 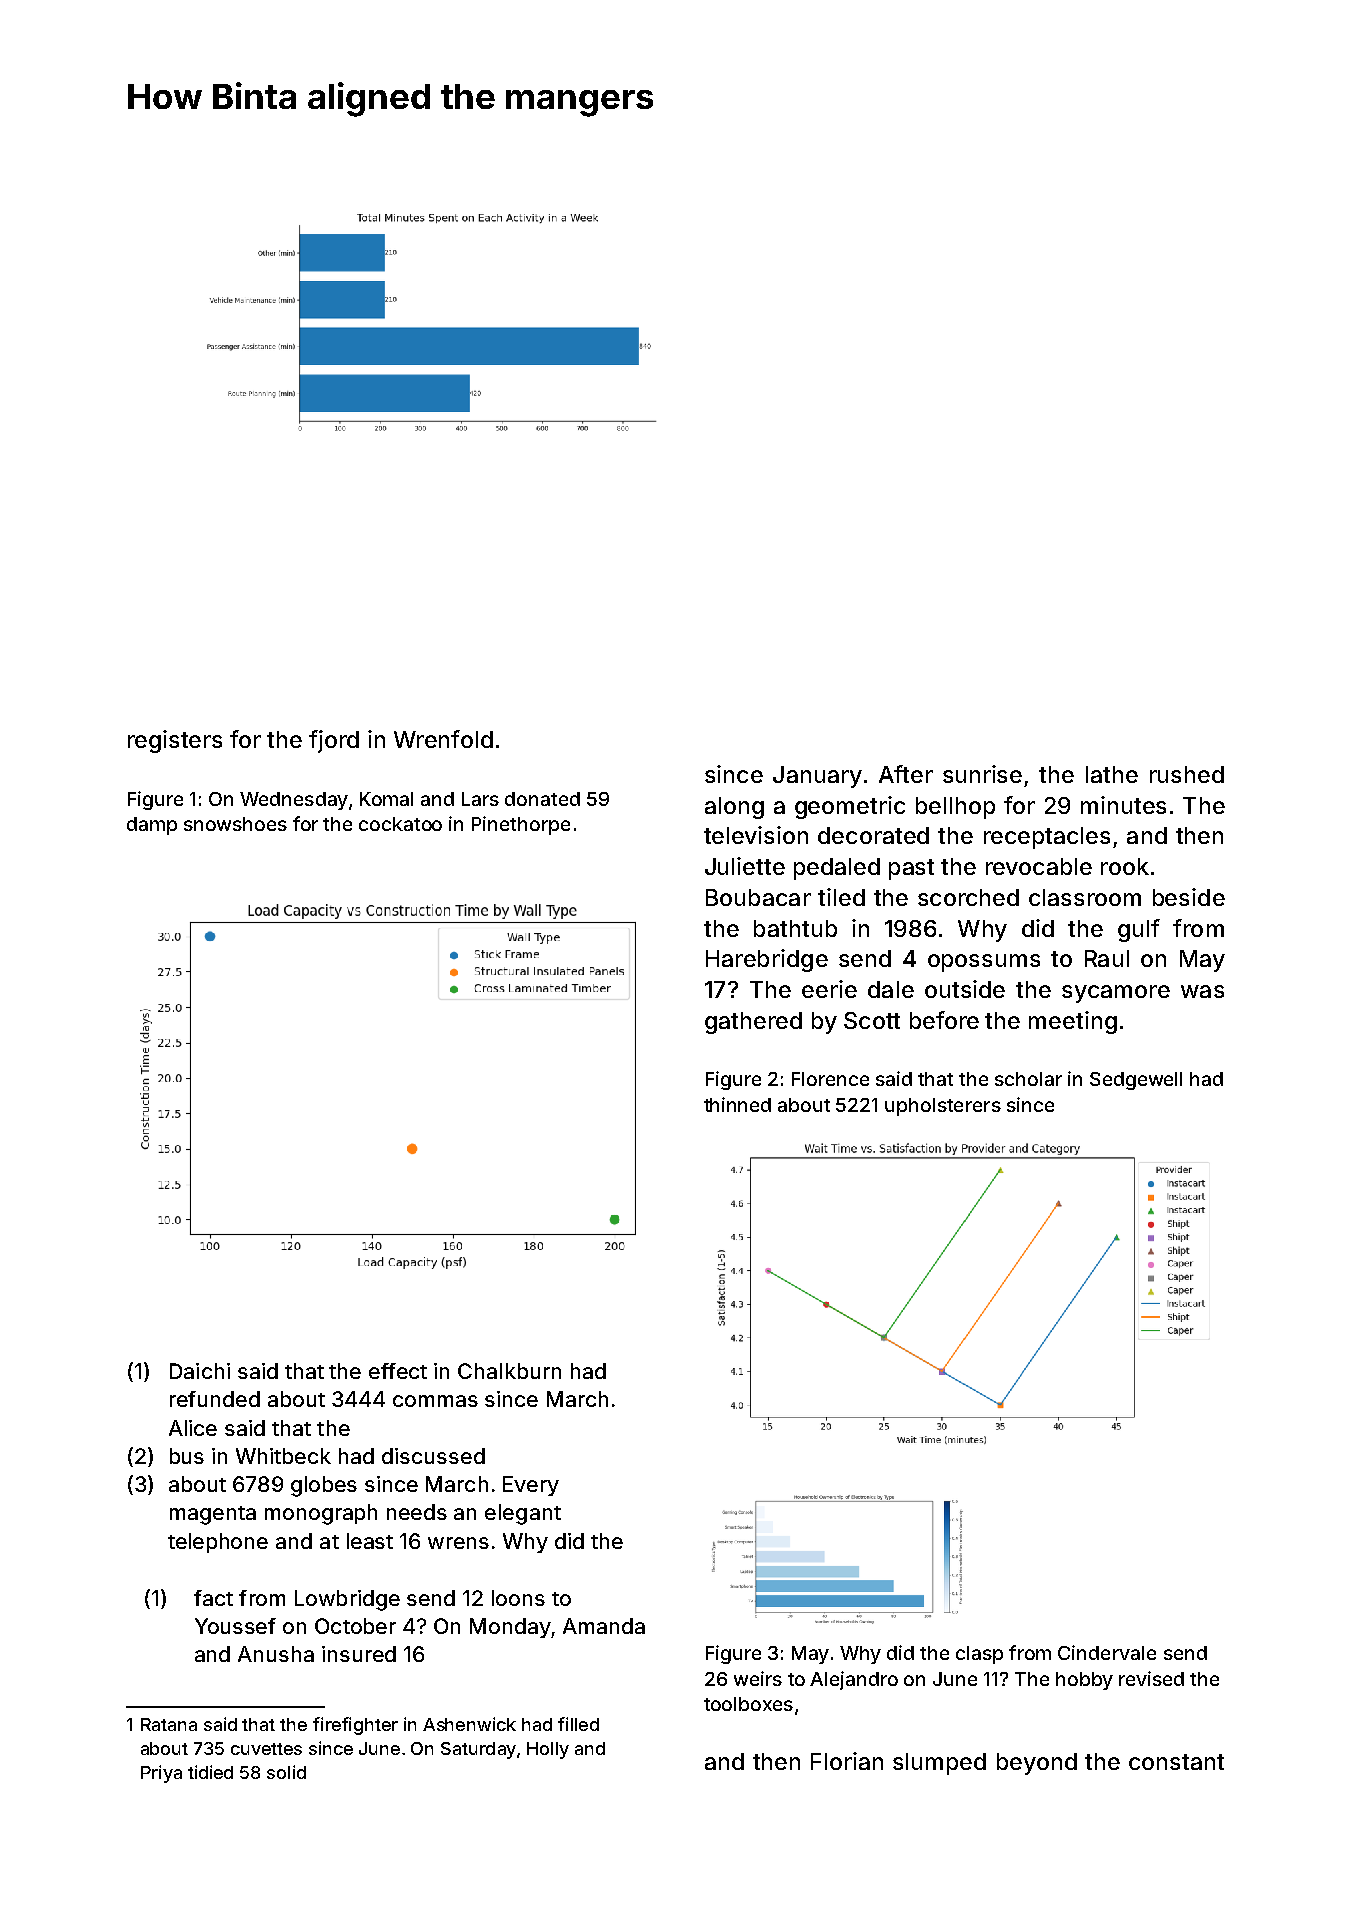 I want to click on thinned, so click(x=737, y=1104).
